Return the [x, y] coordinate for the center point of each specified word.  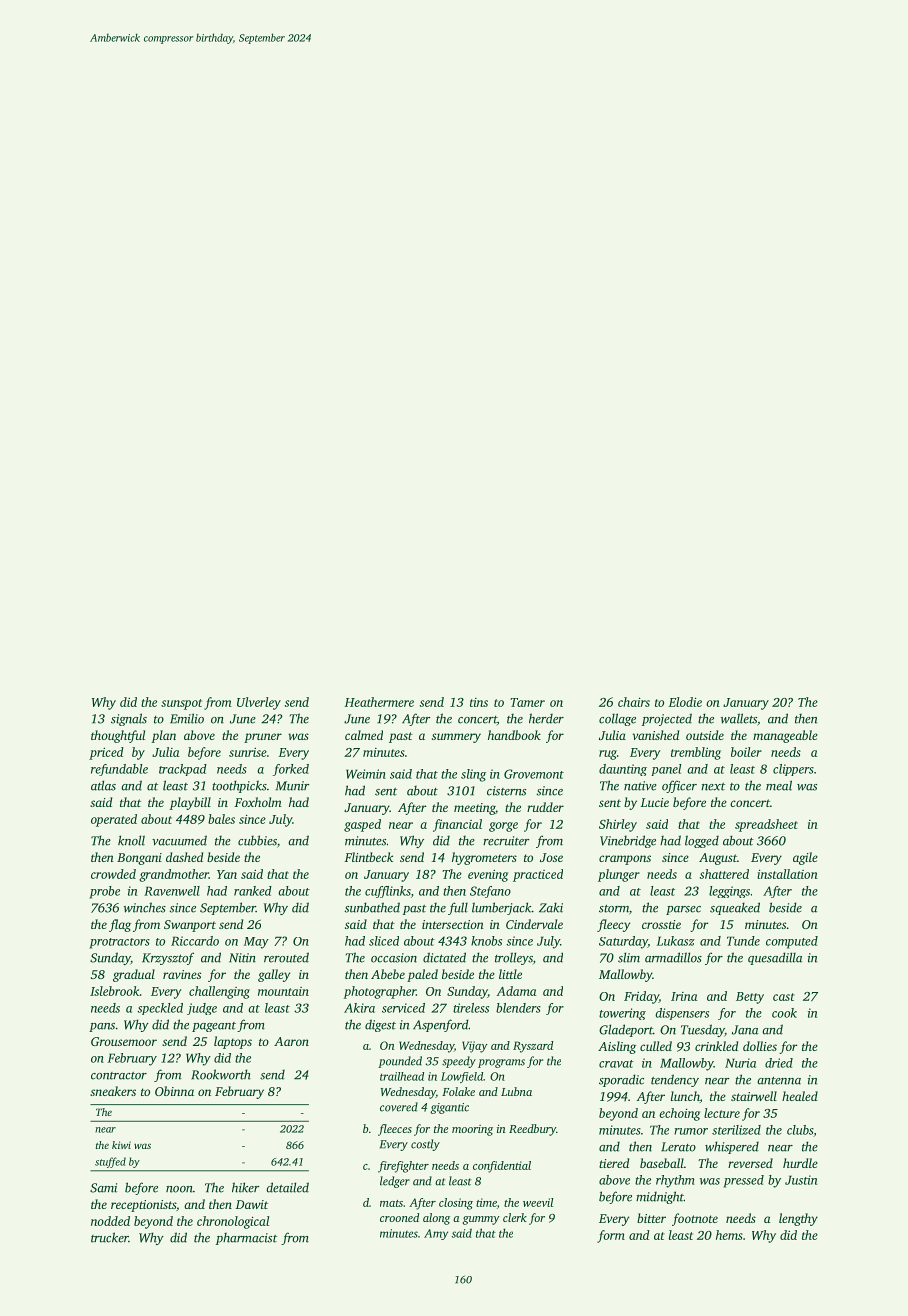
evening [488, 876]
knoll [131, 840]
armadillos [673, 957]
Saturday [623, 942]
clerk [515, 1217]
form [611, 1236]
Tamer [527, 702]
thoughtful [118, 736]
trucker [110, 1237]
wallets [739, 718]
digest [380, 1025]
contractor [119, 1076]
